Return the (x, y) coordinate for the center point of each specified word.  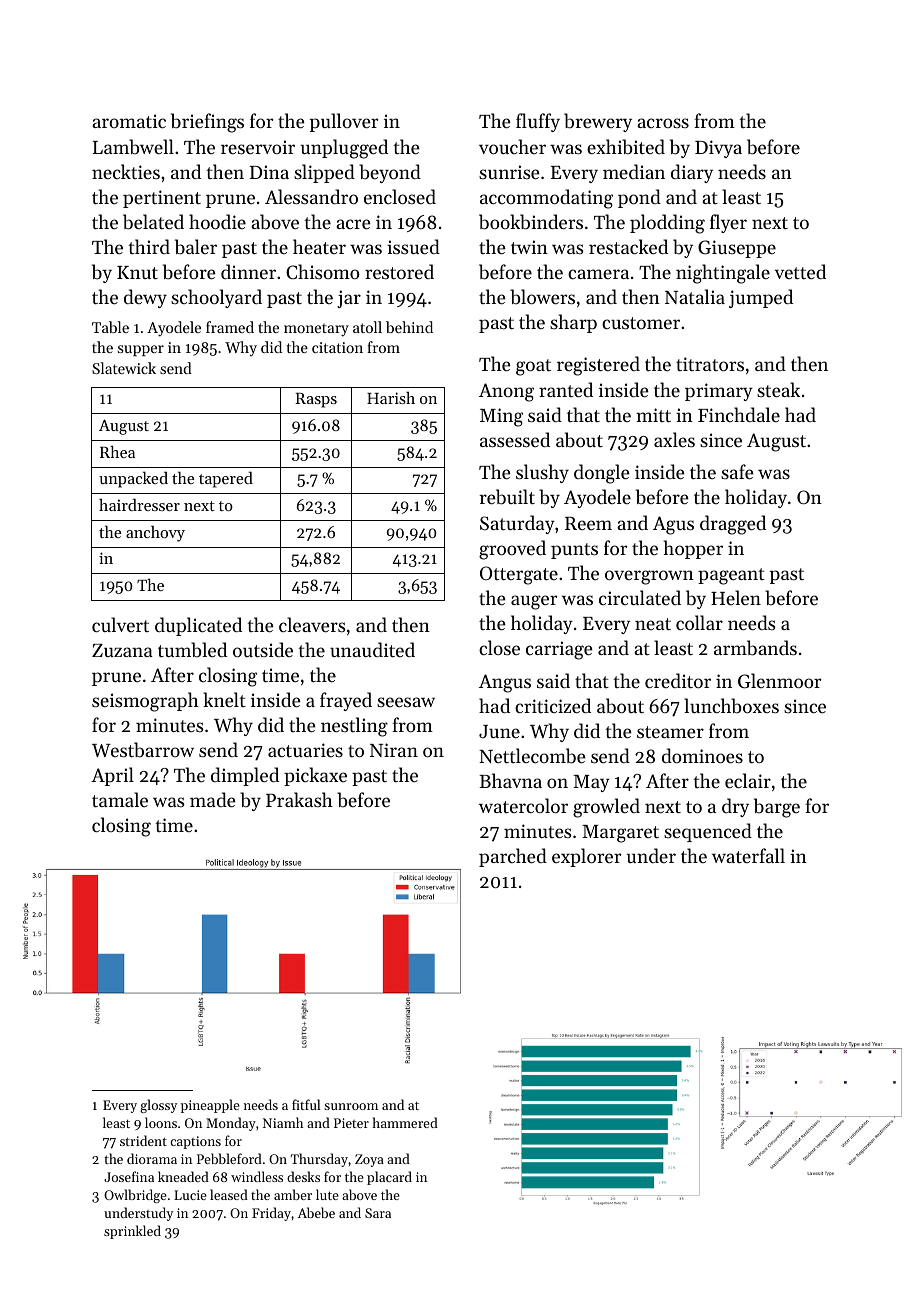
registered (598, 366)
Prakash (299, 799)
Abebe (316, 1212)
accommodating (546, 199)
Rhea (117, 451)
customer (641, 323)
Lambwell (133, 146)
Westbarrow (143, 750)
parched (513, 857)
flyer (728, 223)
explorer (586, 857)
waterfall (748, 855)
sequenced (708, 832)
